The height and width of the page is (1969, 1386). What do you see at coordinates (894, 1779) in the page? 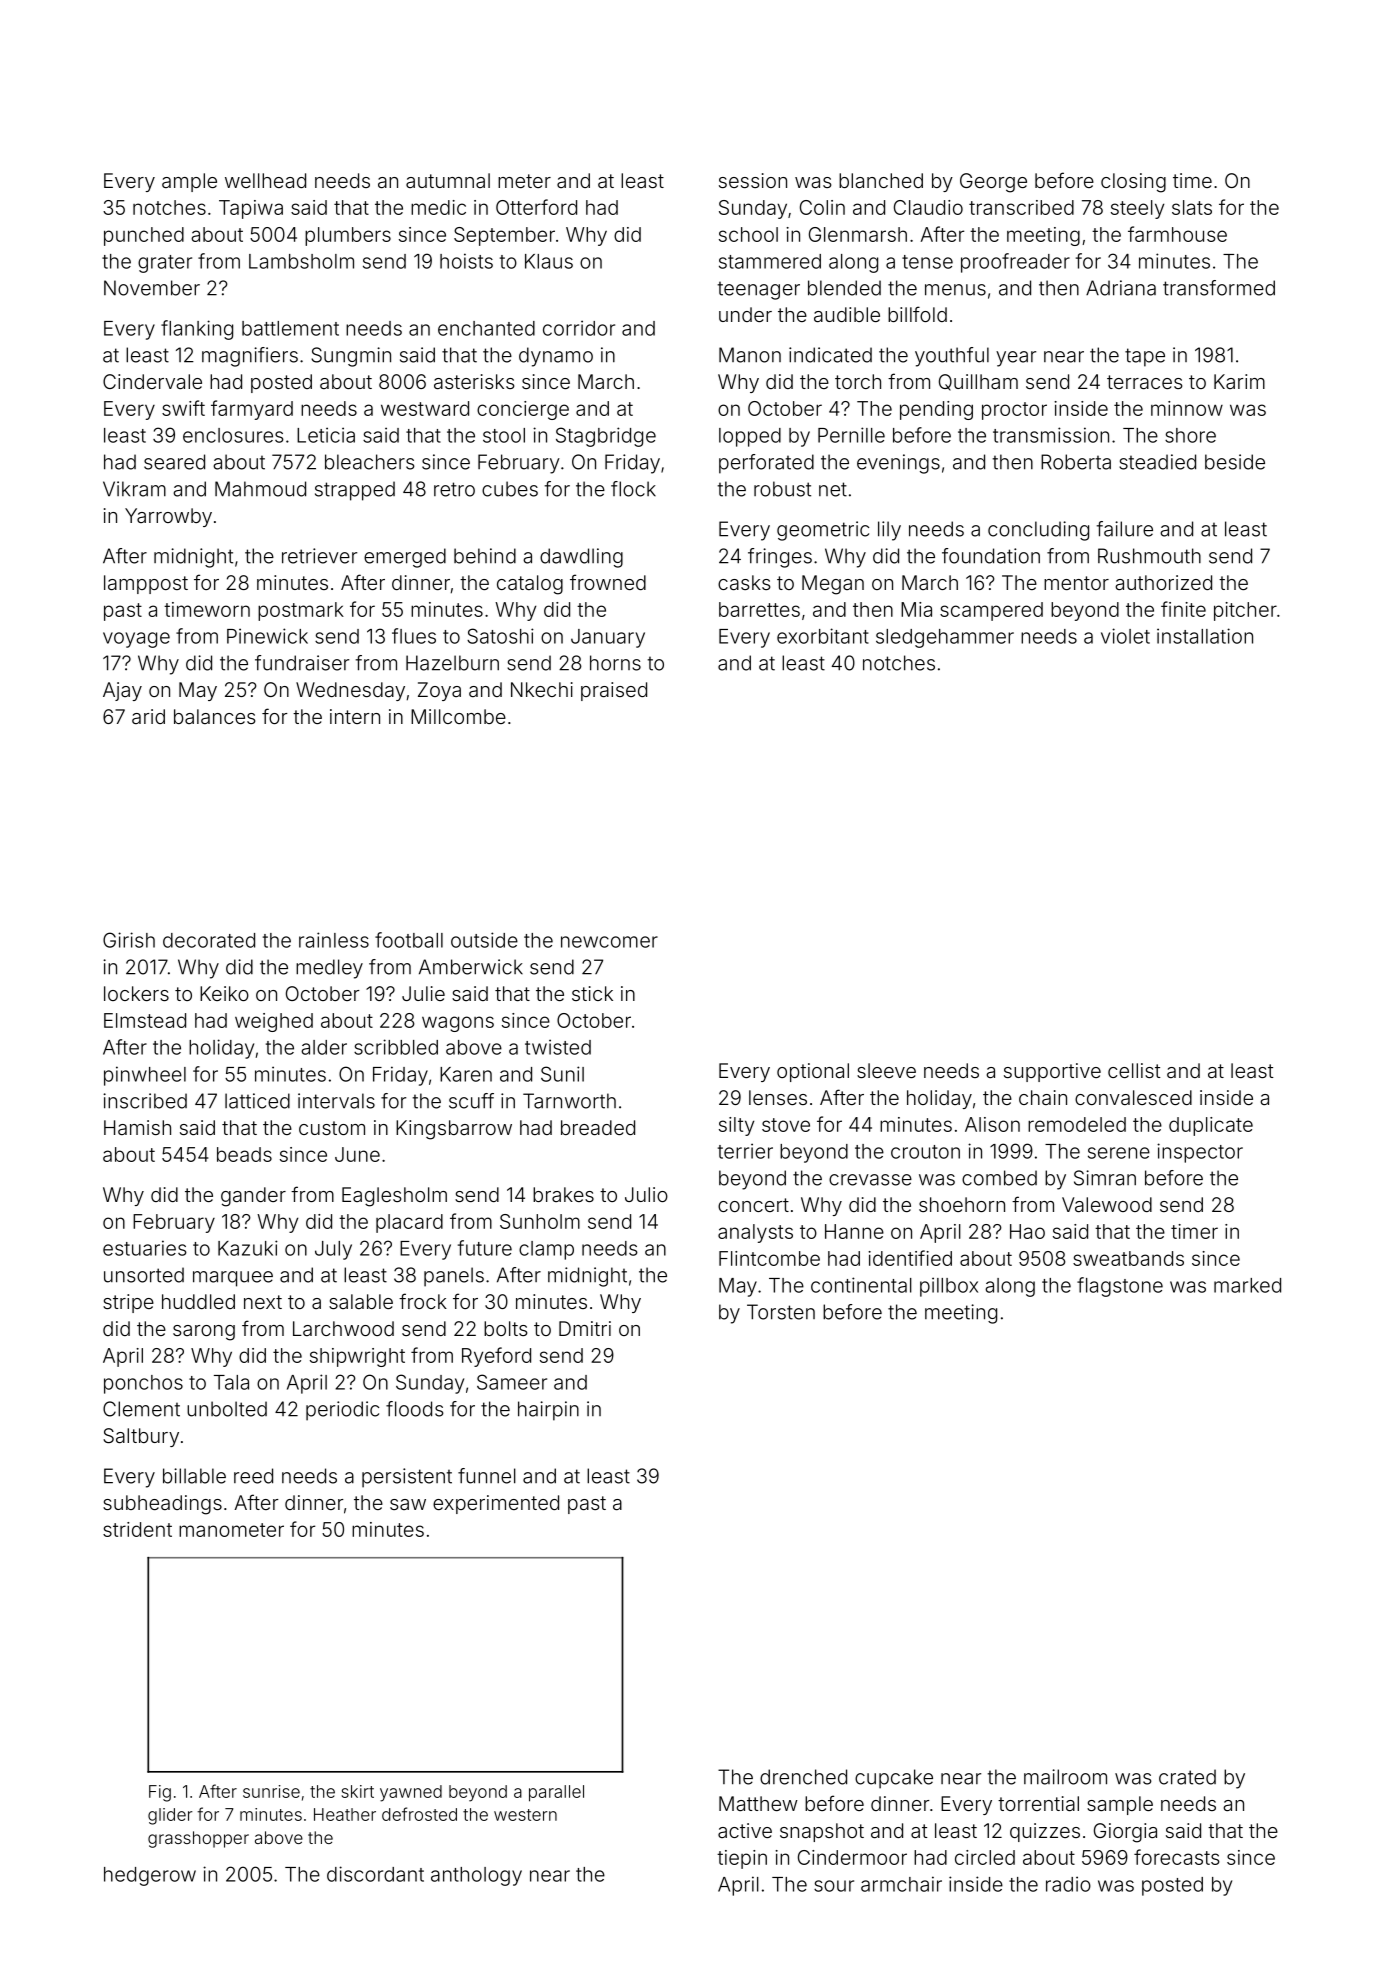
I see `cupcake` at bounding box center [894, 1779].
